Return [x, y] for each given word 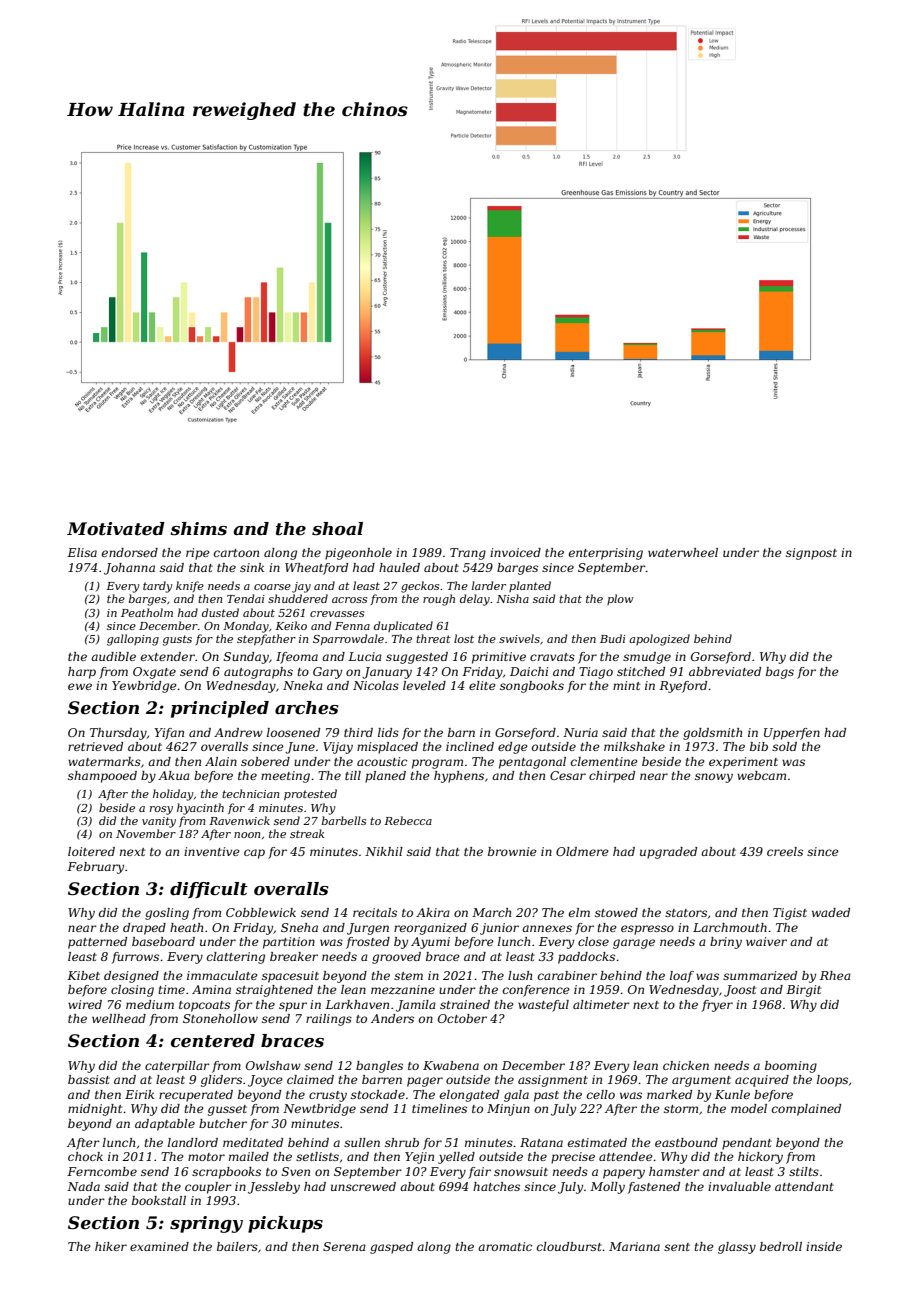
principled [220, 709]
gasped [391, 1248]
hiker [111, 1246]
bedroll [781, 1246]
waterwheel [683, 552]
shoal [337, 529]
